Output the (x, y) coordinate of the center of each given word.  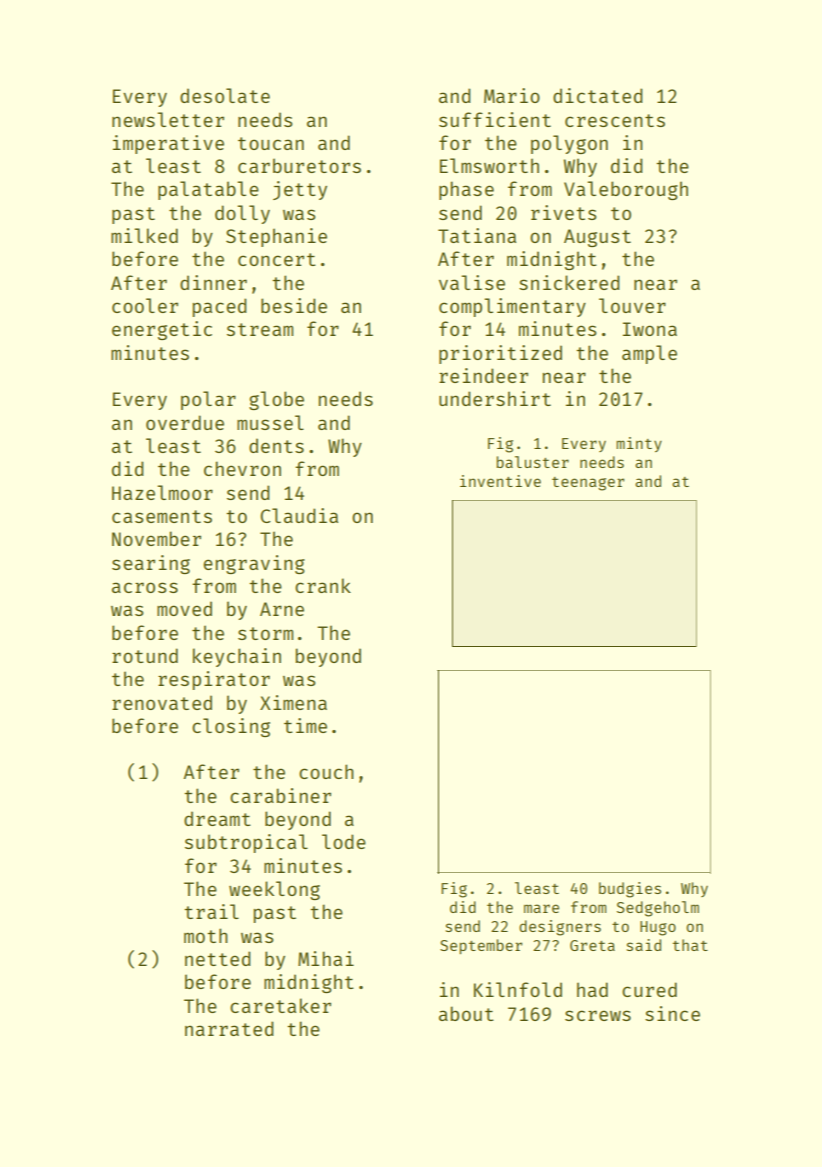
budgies (630, 890)
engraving (254, 564)
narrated (229, 1028)
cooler (145, 305)
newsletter (168, 119)
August (597, 238)
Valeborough (626, 190)
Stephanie (276, 237)
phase (466, 190)
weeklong (274, 890)
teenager (588, 484)
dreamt (217, 818)
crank (323, 585)
